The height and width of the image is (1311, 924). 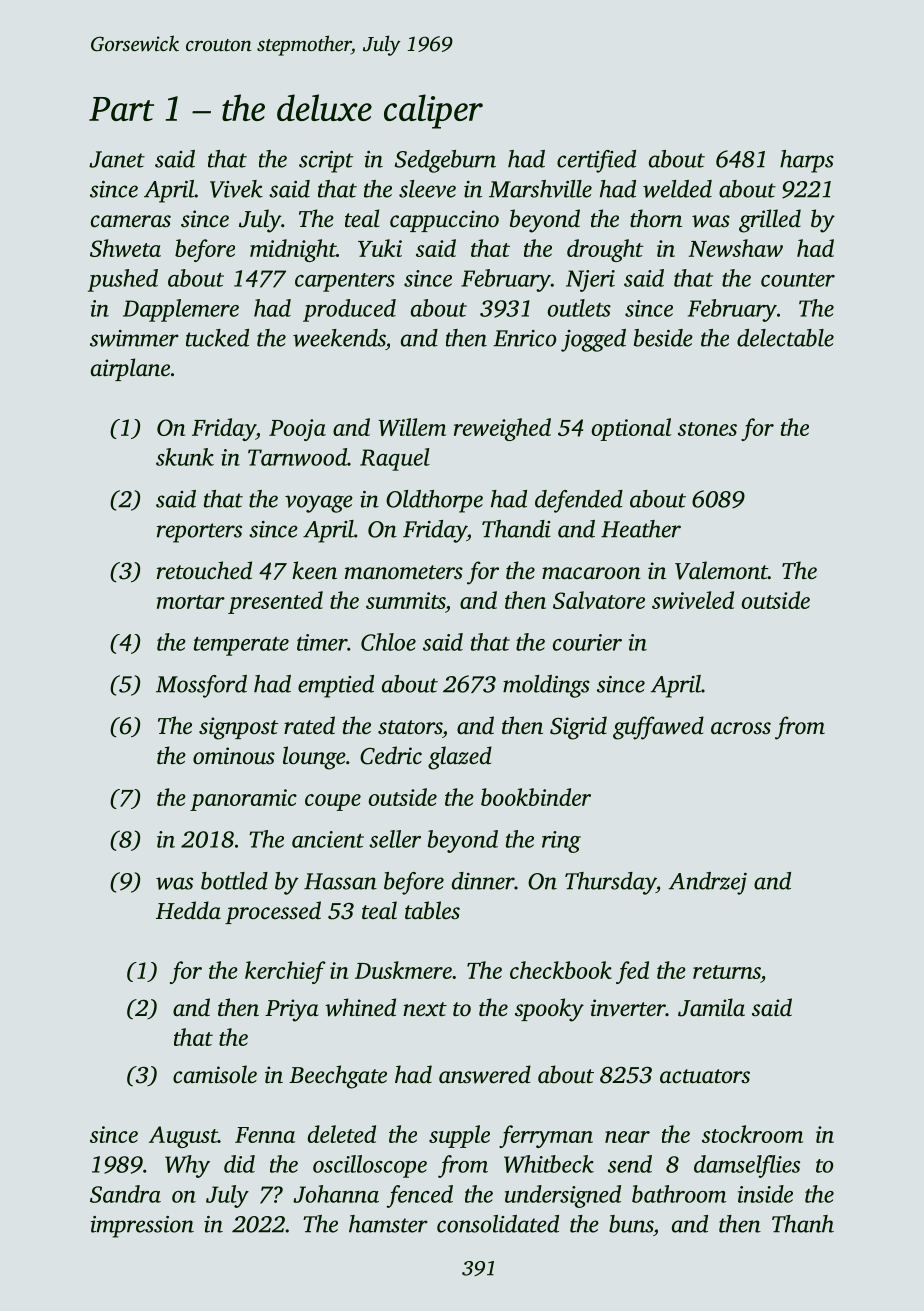 What do you see at coordinates (188, 910) in the image?
I see `Hedda` at bounding box center [188, 910].
